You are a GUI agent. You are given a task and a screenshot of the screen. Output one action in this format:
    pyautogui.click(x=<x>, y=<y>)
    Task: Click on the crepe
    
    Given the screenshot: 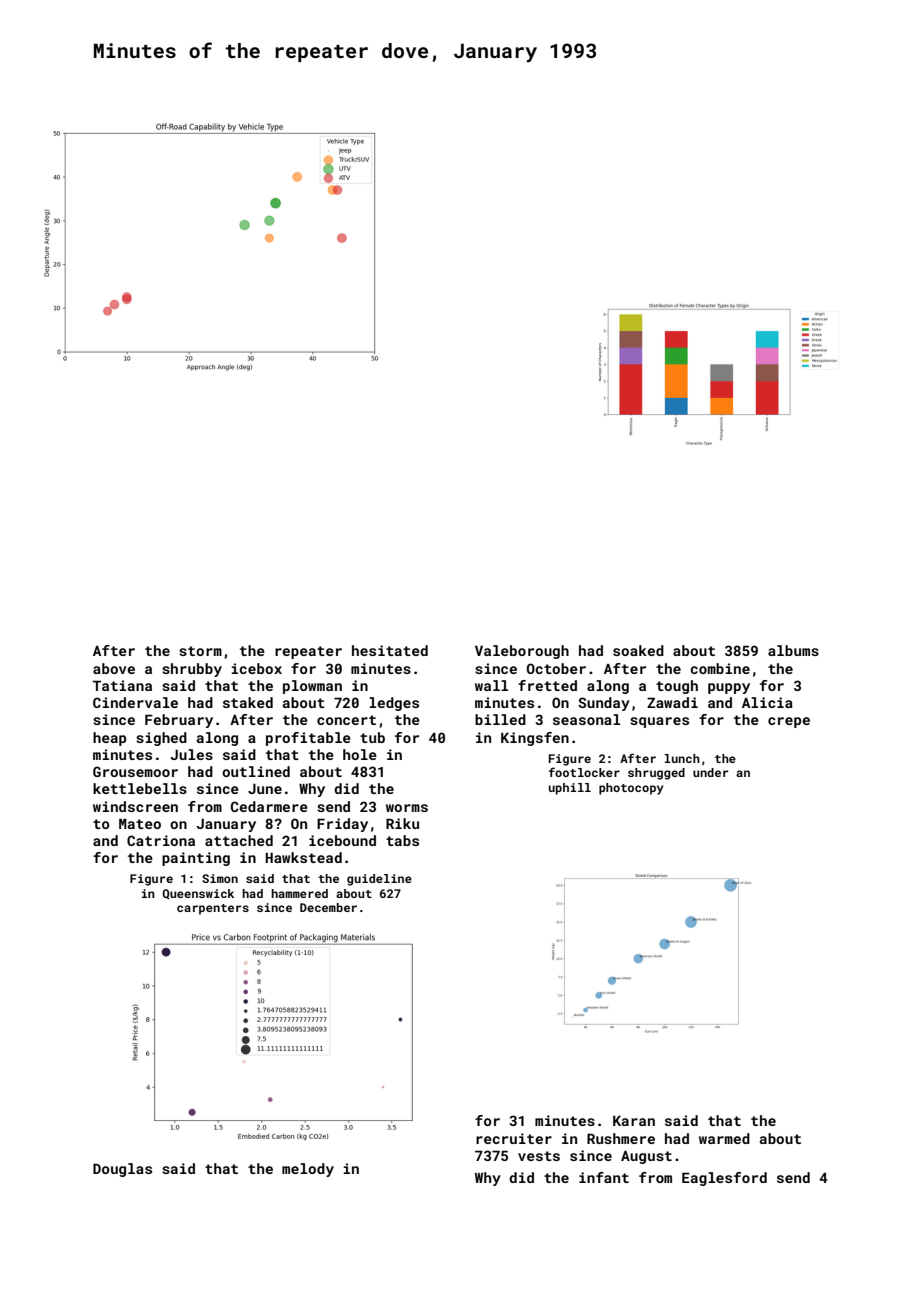 What is the action you would take?
    pyautogui.click(x=789, y=722)
